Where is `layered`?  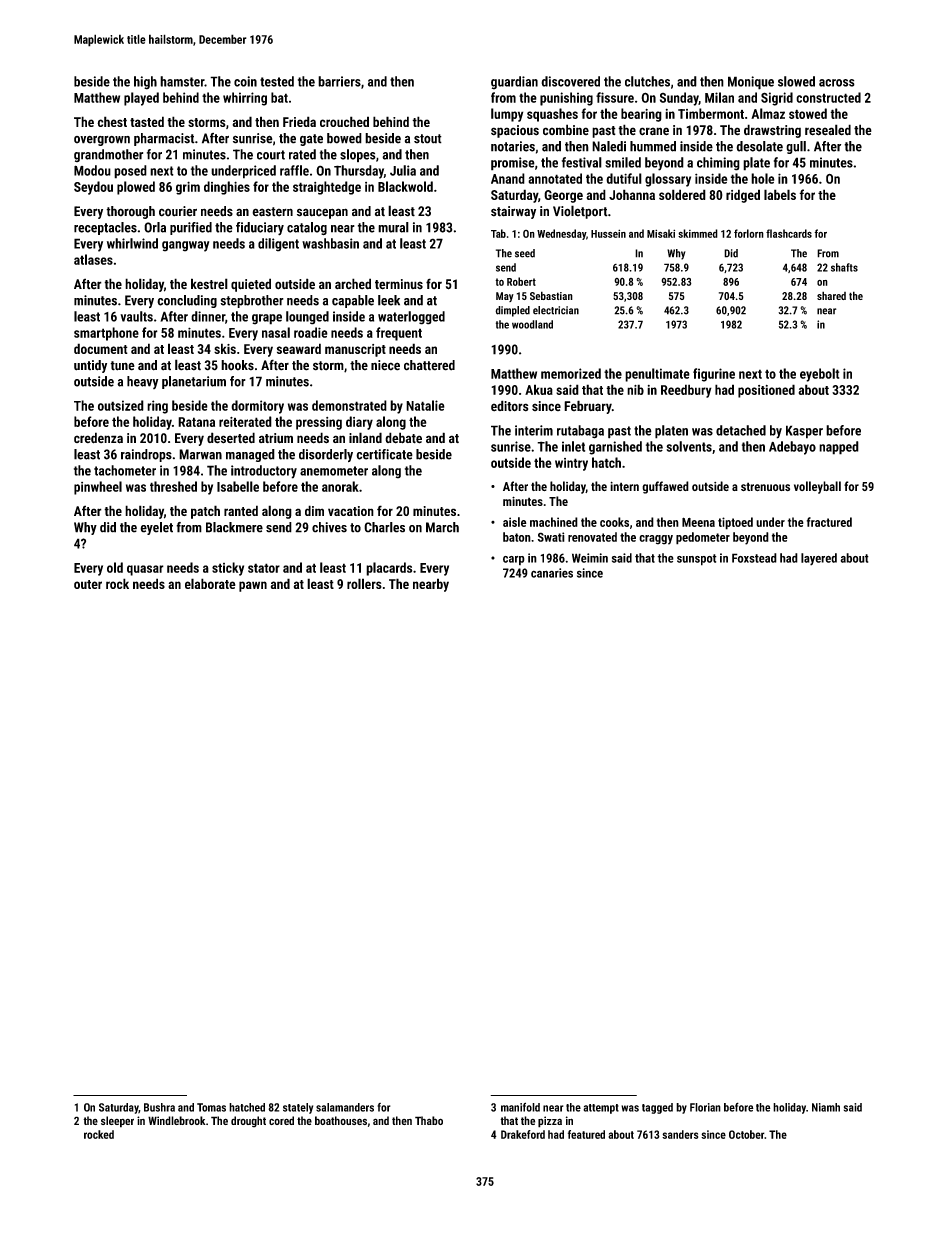
layered is located at coordinates (819, 559).
